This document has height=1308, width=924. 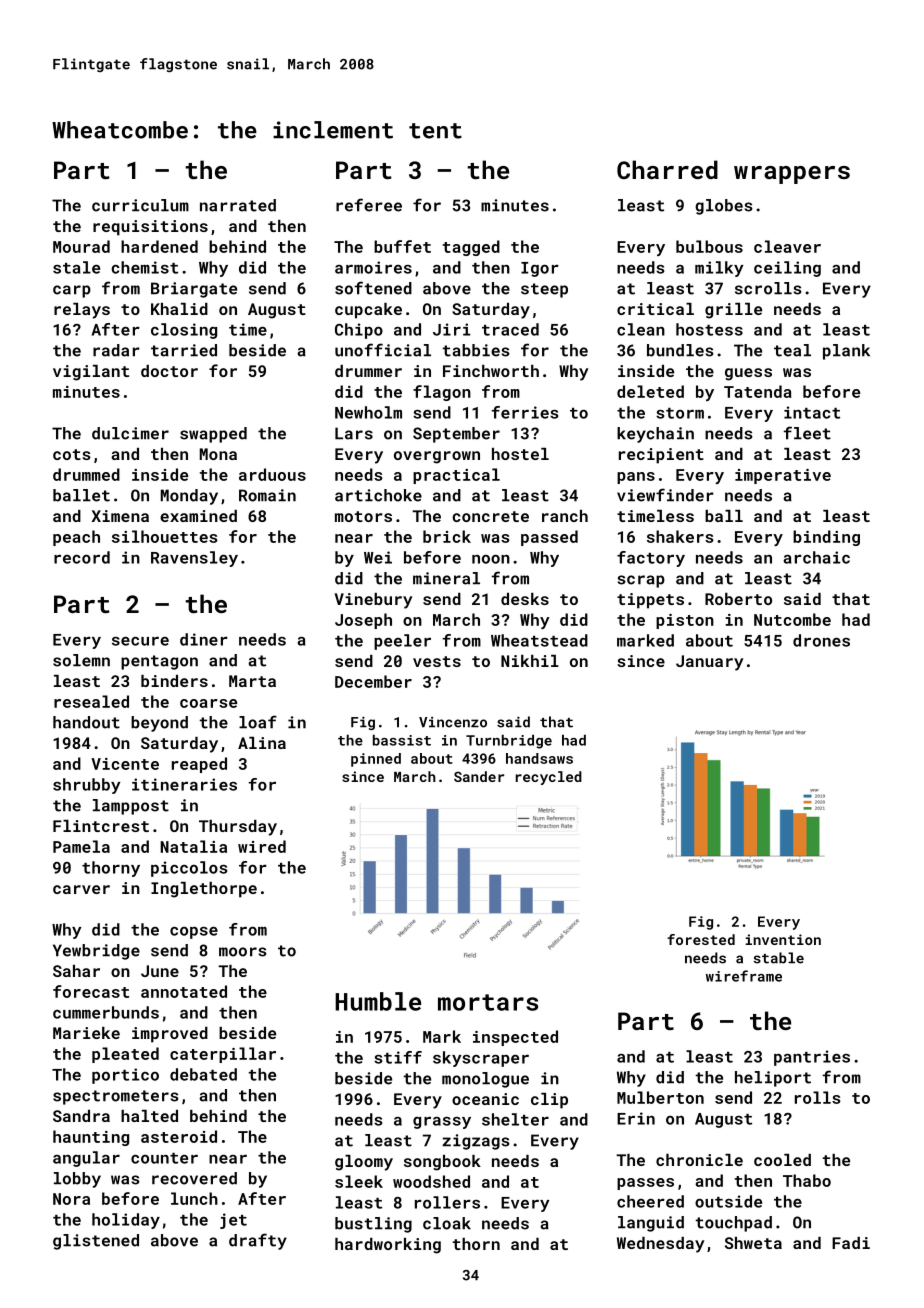 I want to click on Charred, so click(x=667, y=169).
